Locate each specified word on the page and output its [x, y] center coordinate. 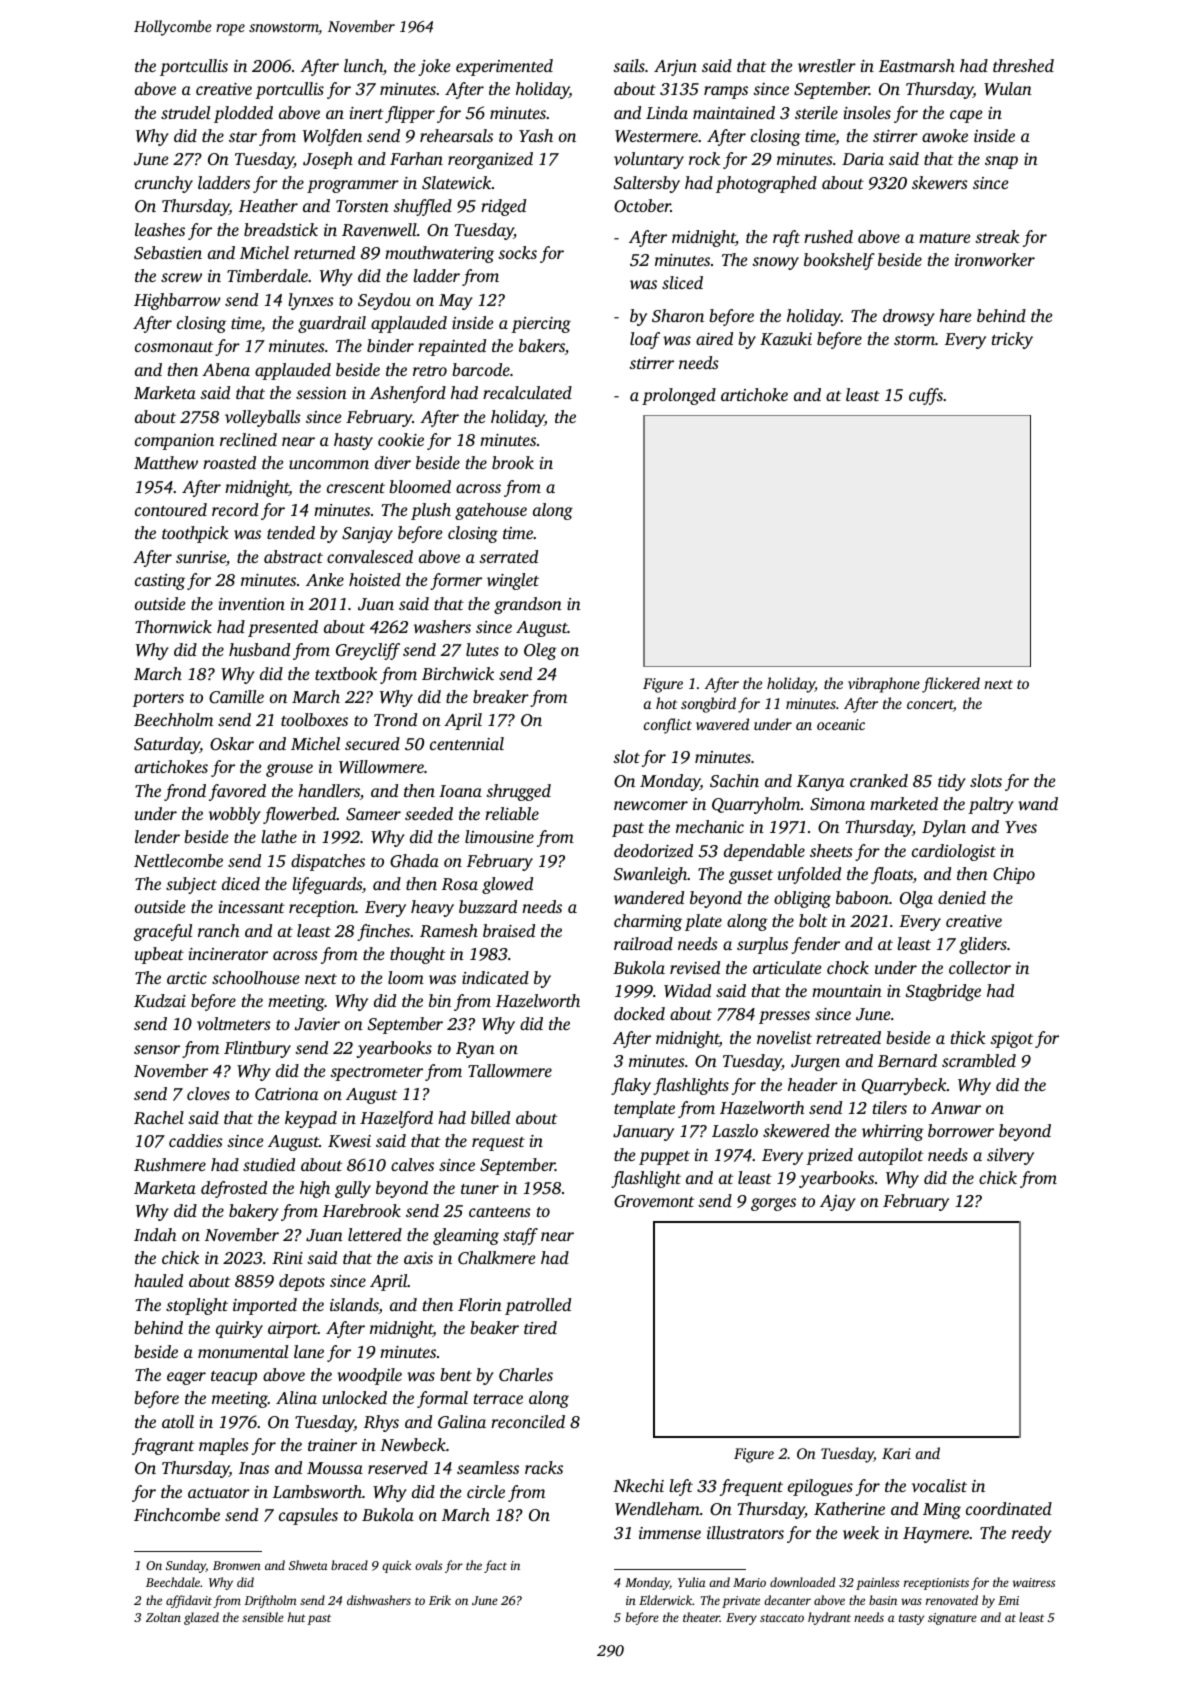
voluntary [649, 160]
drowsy [909, 317]
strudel [185, 112]
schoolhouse [255, 977]
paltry [991, 805]
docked [639, 1013]
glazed [201, 1618]
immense [670, 1533]
